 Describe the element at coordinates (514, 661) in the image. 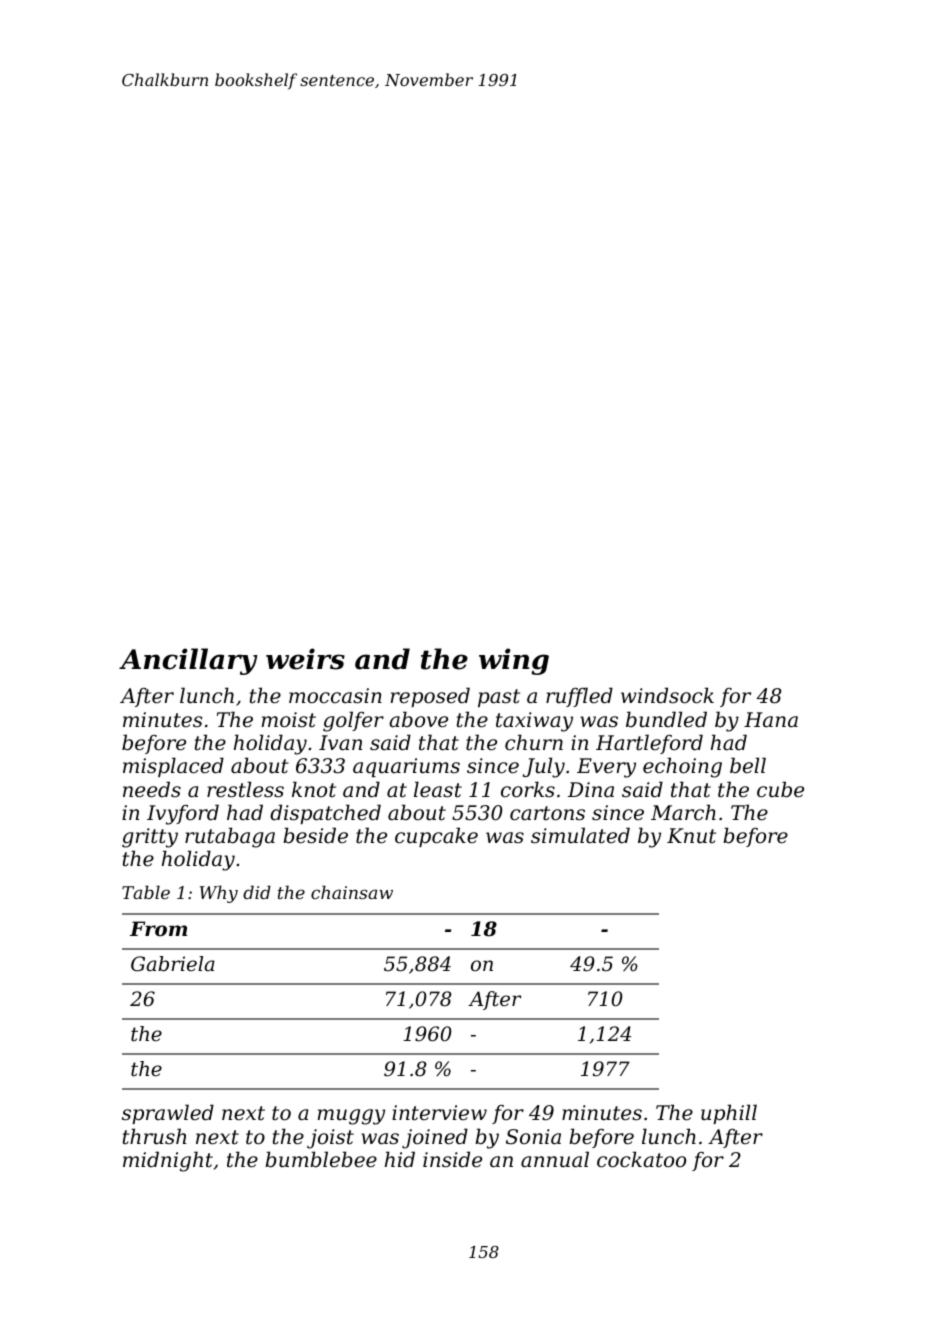

I see `wing` at that location.
